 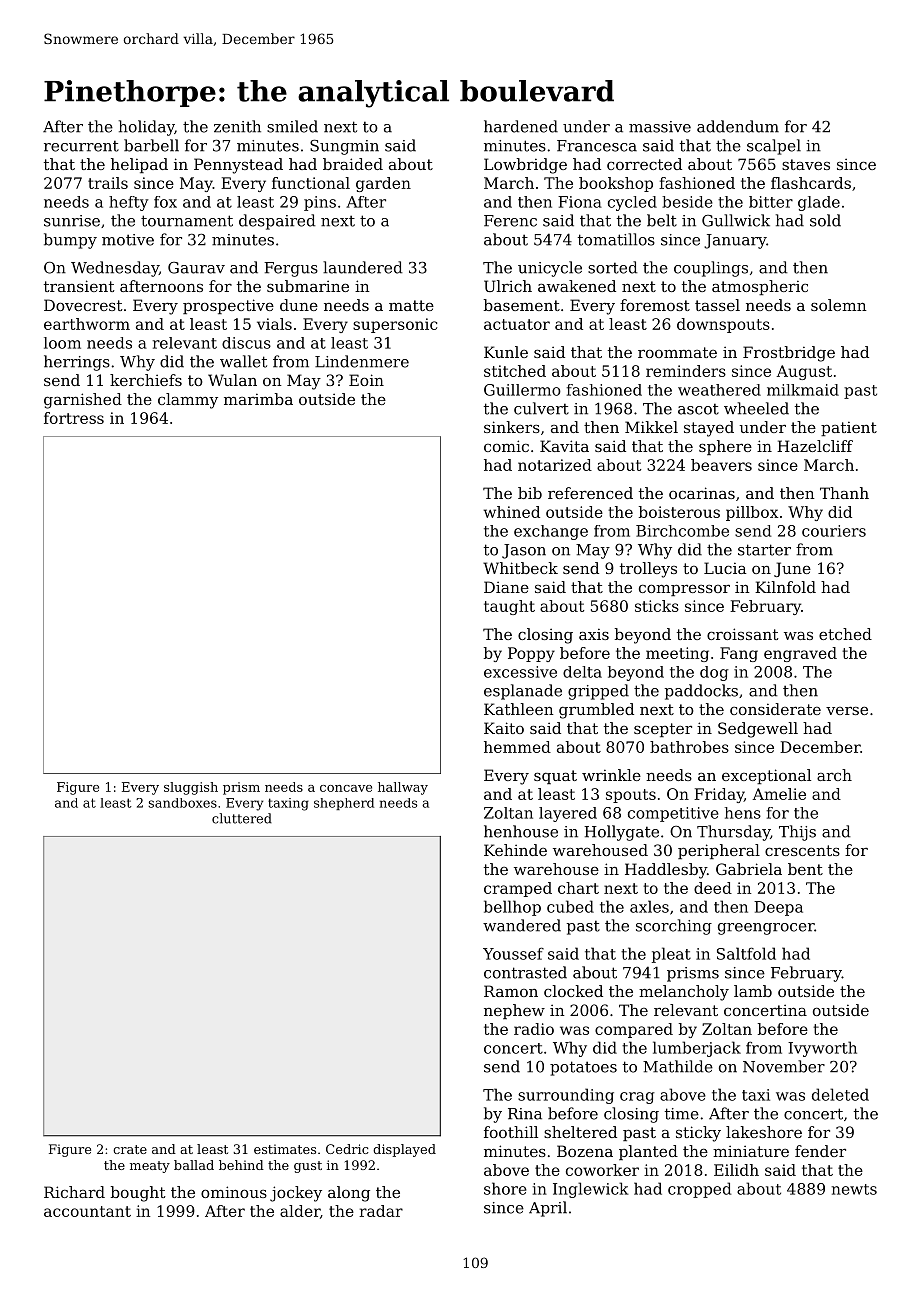 I want to click on fortress, so click(x=74, y=418).
